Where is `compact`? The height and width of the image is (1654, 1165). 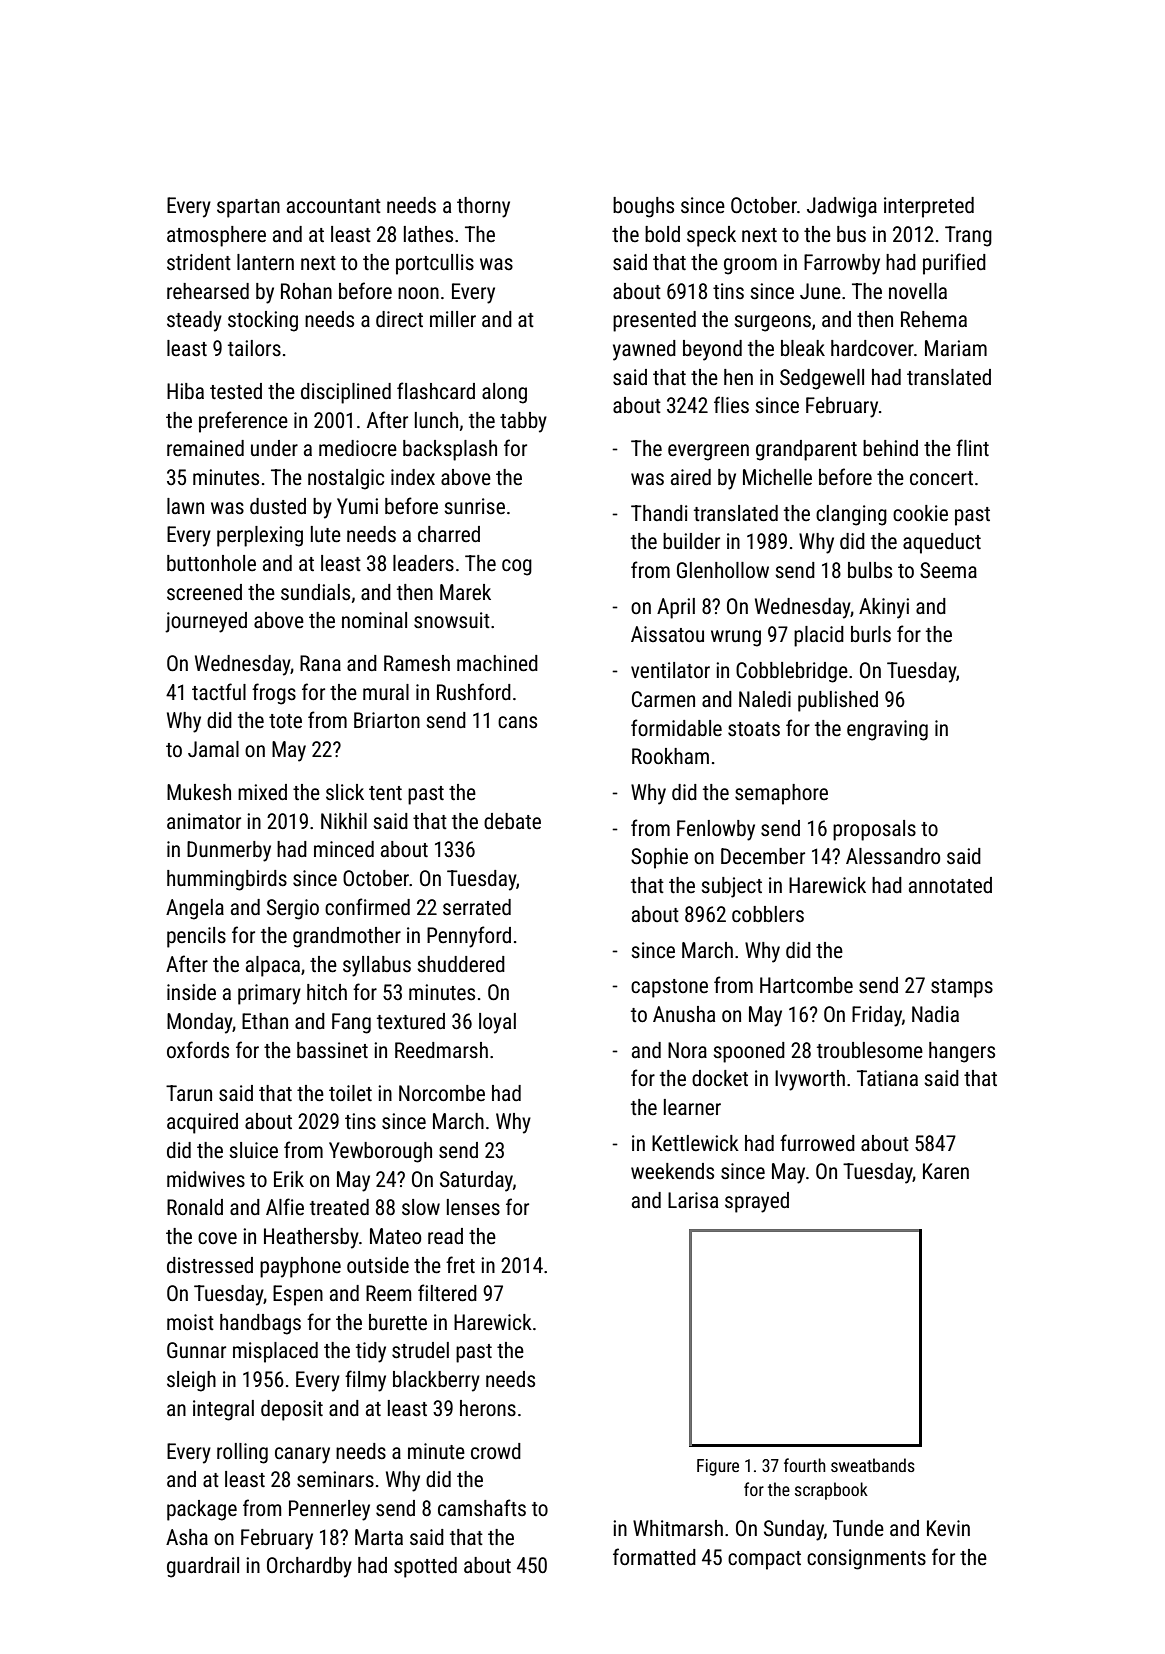 compact is located at coordinates (764, 1560).
